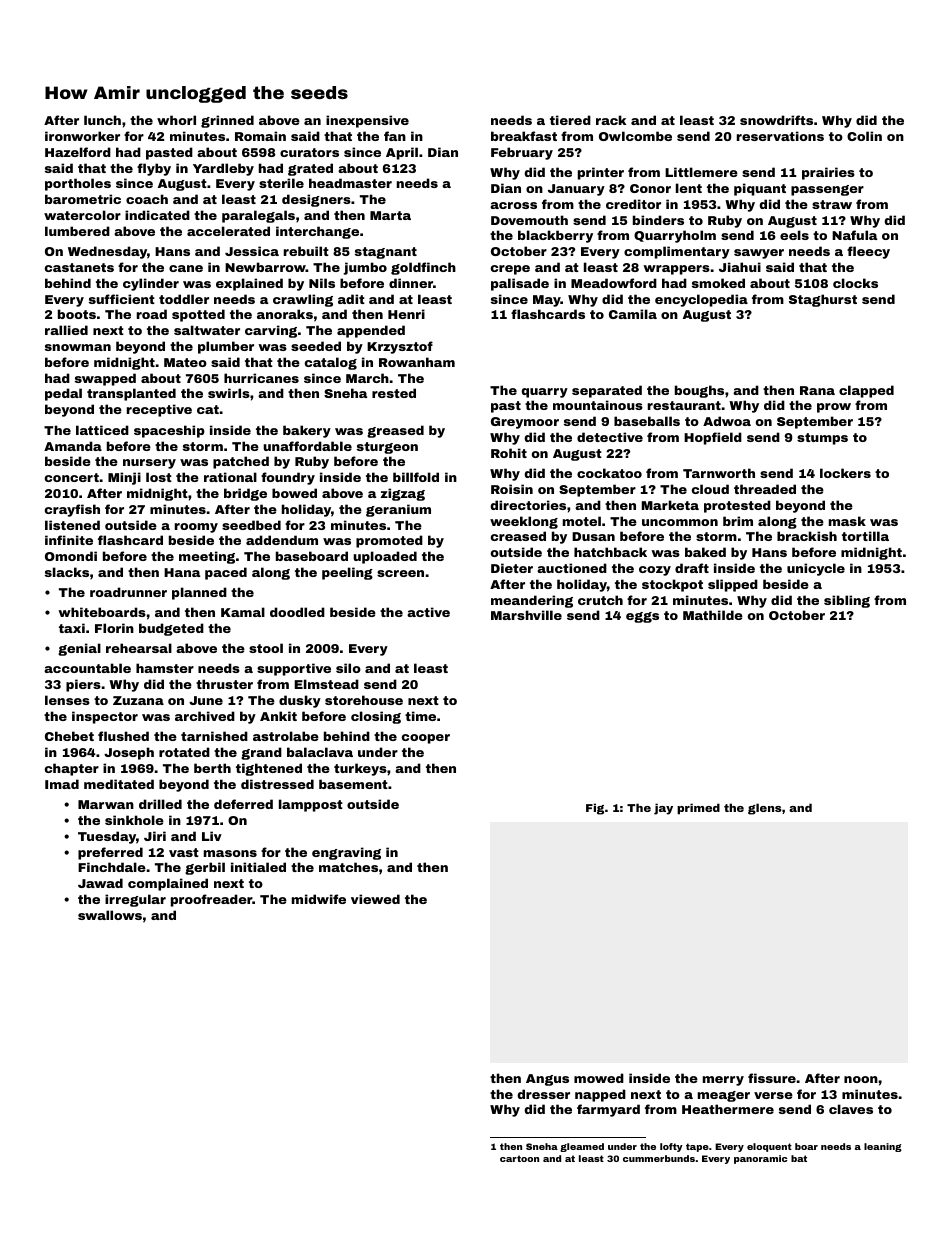 Image resolution: width=952 pixels, height=1233 pixels. What do you see at coordinates (823, 300) in the image?
I see `Staghurst` at bounding box center [823, 300].
